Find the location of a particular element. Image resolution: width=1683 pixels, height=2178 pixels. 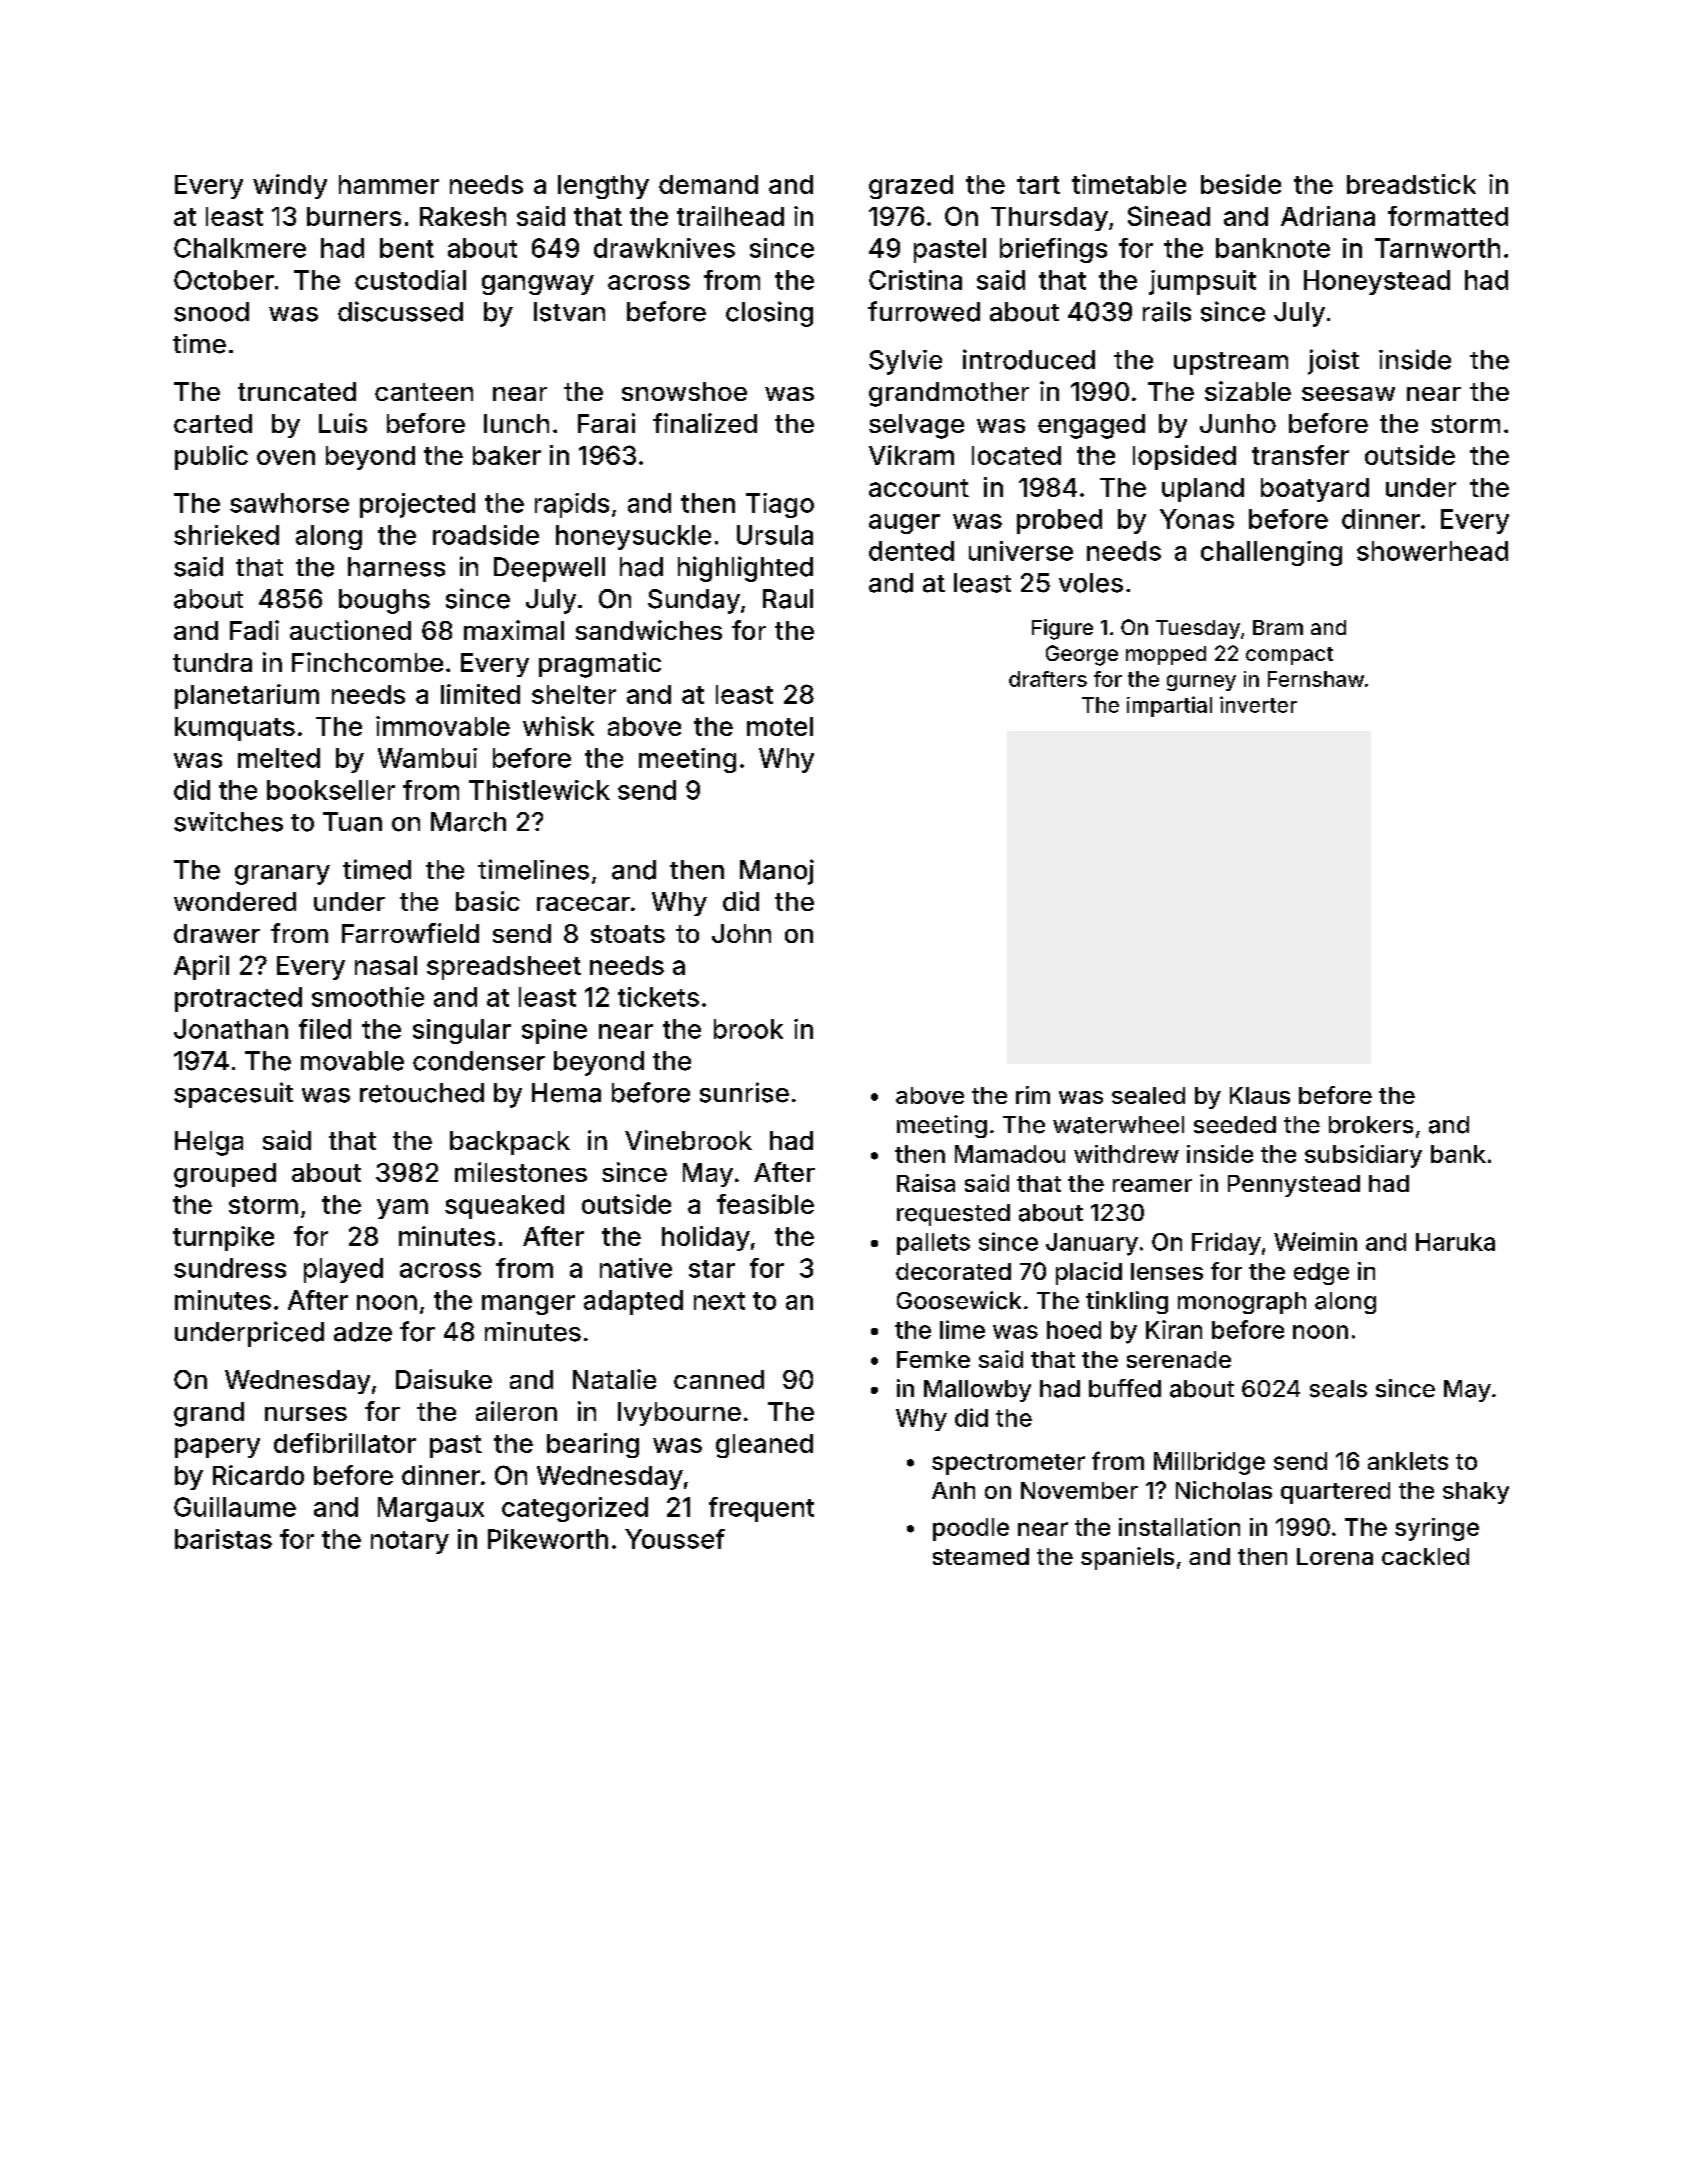

inverter is located at coordinates (1258, 704).
